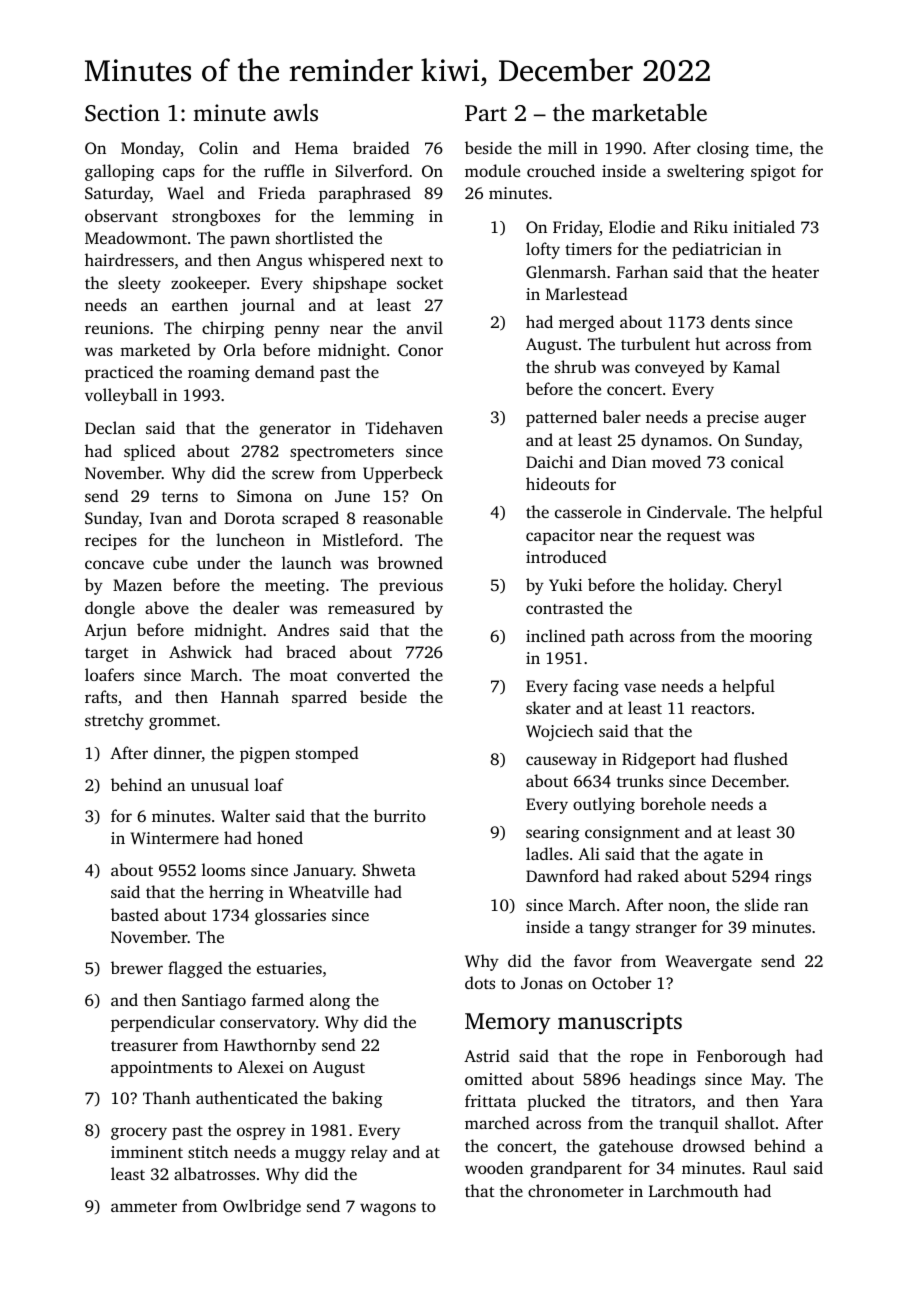 The image size is (908, 1316). What do you see at coordinates (268, 1025) in the screenshot?
I see `conservatory` at bounding box center [268, 1025].
